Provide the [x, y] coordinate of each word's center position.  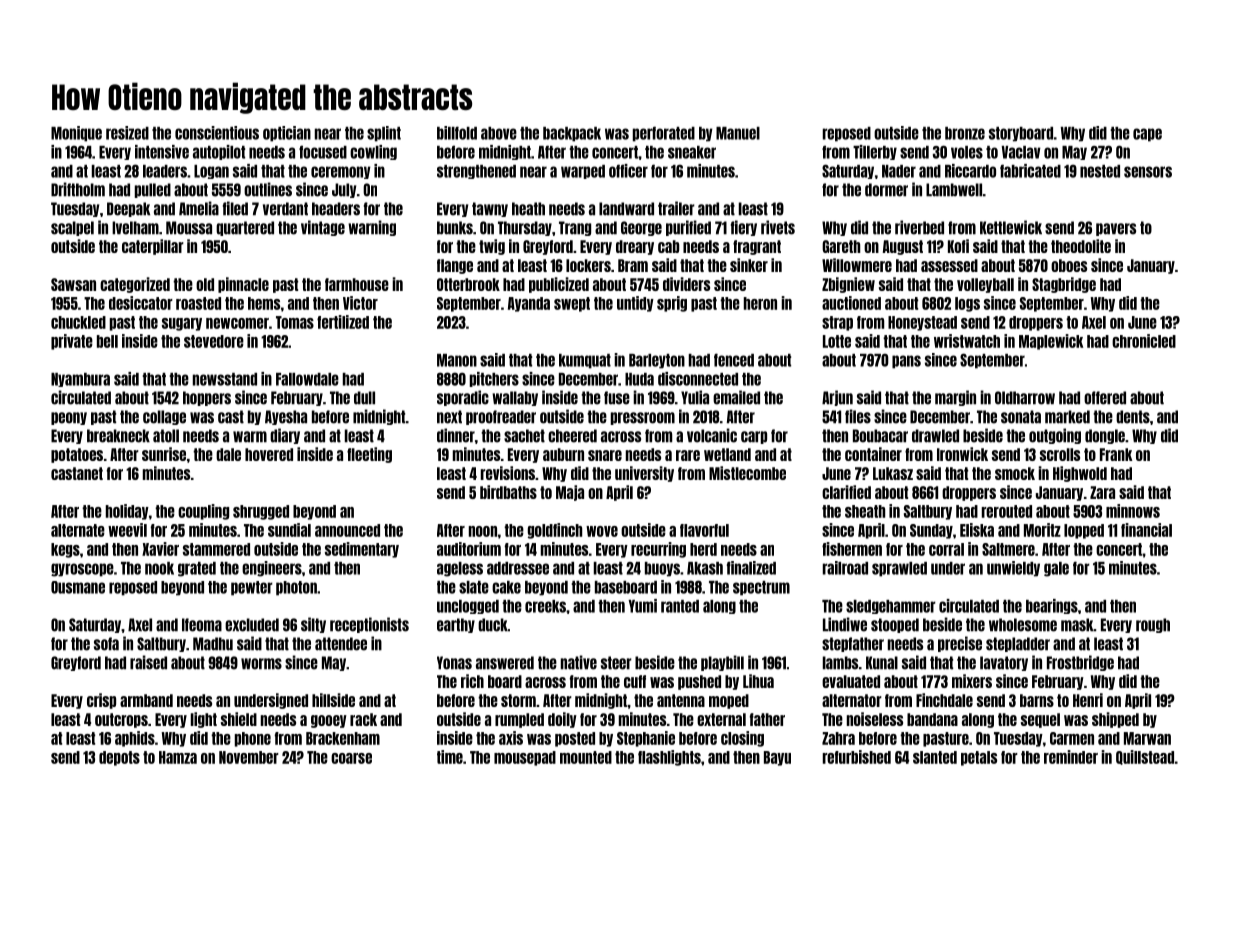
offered [1105, 398]
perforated [664, 134]
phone [253, 739]
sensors [1148, 172]
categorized [135, 285]
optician [287, 134]
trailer [676, 208]
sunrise [164, 454]
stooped [895, 625]
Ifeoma [202, 625]
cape [1147, 135]
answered [505, 663]
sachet [524, 436]
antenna [681, 700]
